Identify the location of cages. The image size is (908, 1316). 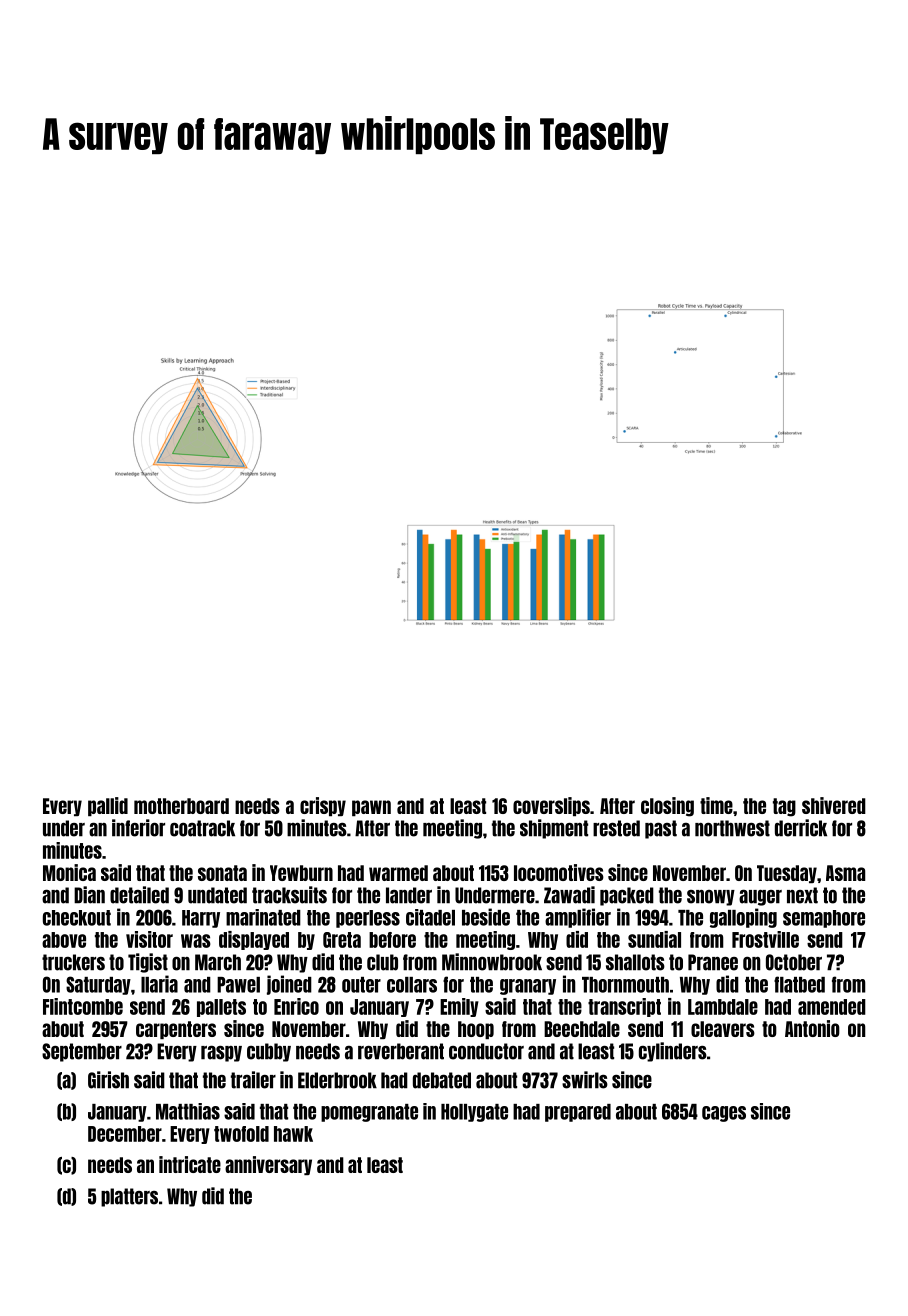
(724, 1114).
